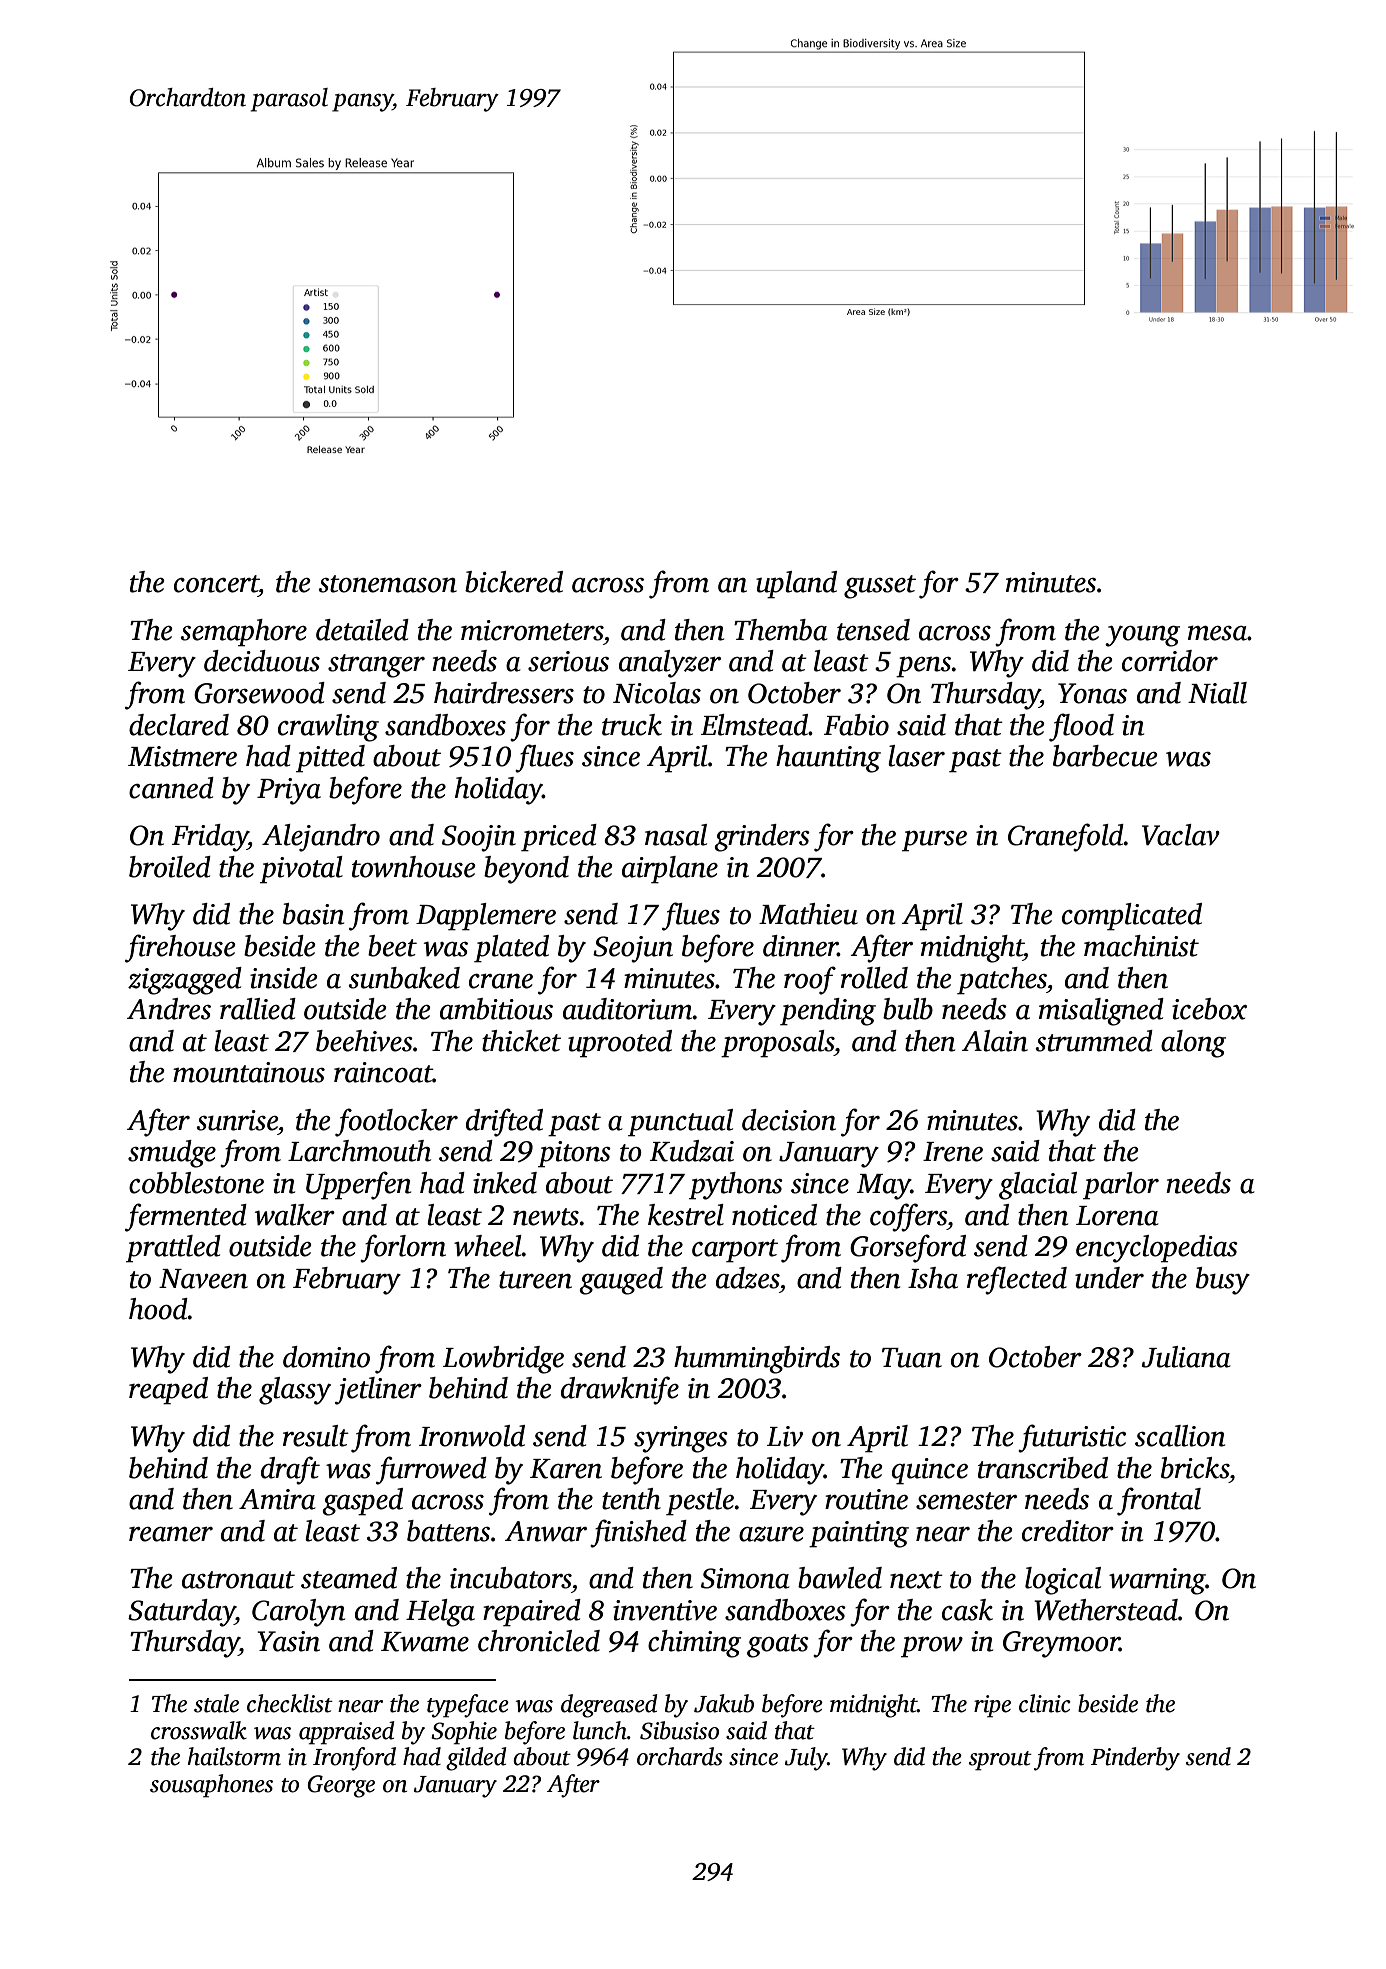  What do you see at coordinates (169, 1009) in the document?
I see `Andres` at bounding box center [169, 1009].
